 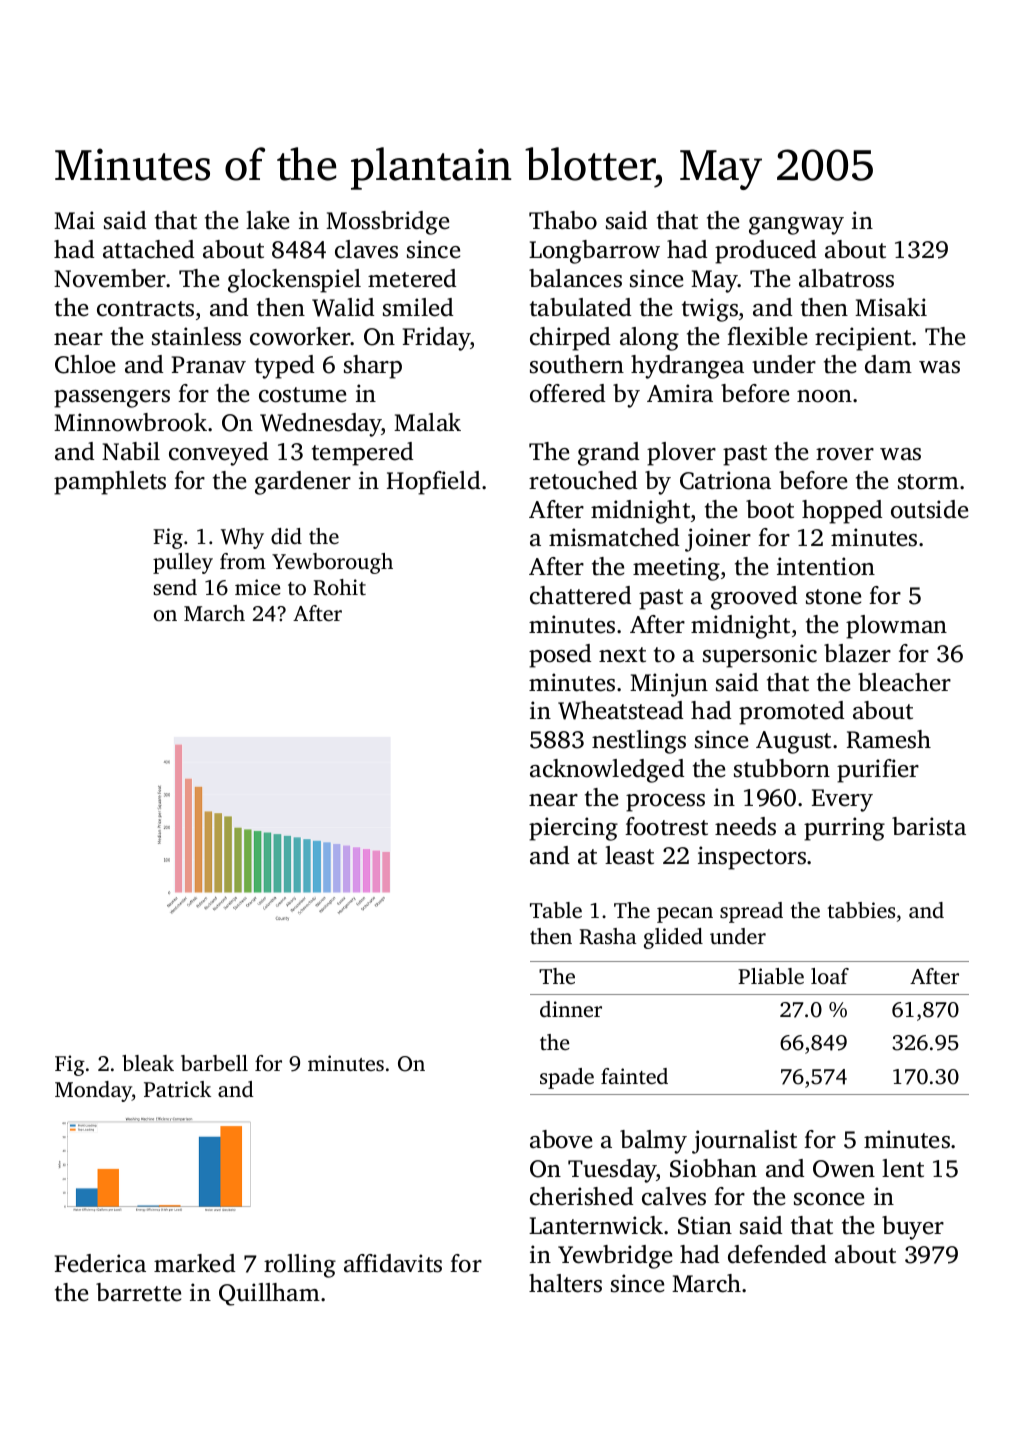 I want to click on Thabo, so click(x=563, y=220).
